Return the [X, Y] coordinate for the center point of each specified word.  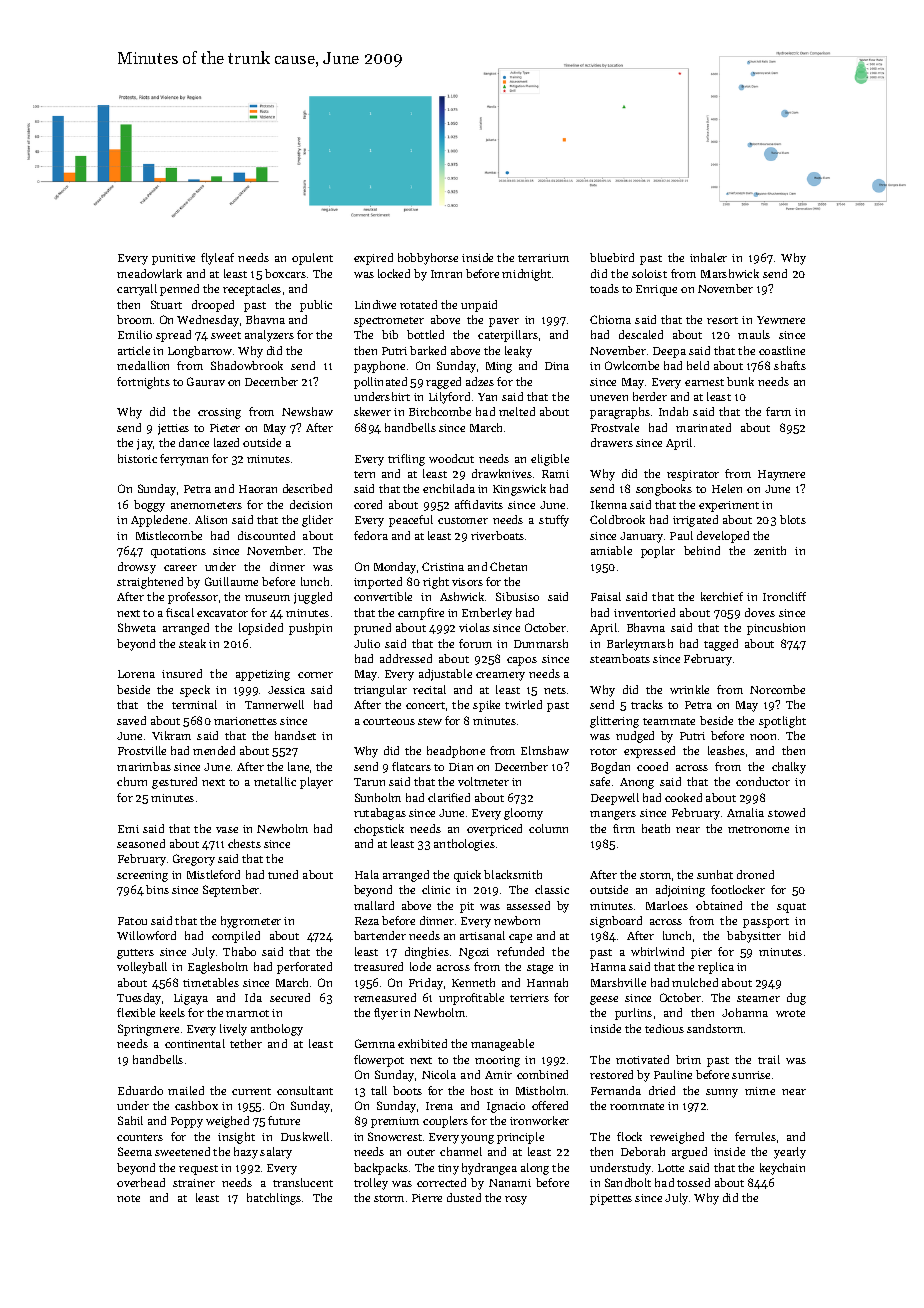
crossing [219, 413]
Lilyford [449, 398]
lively [233, 1030]
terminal [194, 704]
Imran [446, 274]
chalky [789, 768]
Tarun [369, 782]
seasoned [141, 843]
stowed [786, 812]
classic [552, 889]
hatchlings [274, 1199]
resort [722, 320]
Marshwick [730, 273]
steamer [758, 998]
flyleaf [217, 259]
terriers [529, 998]
